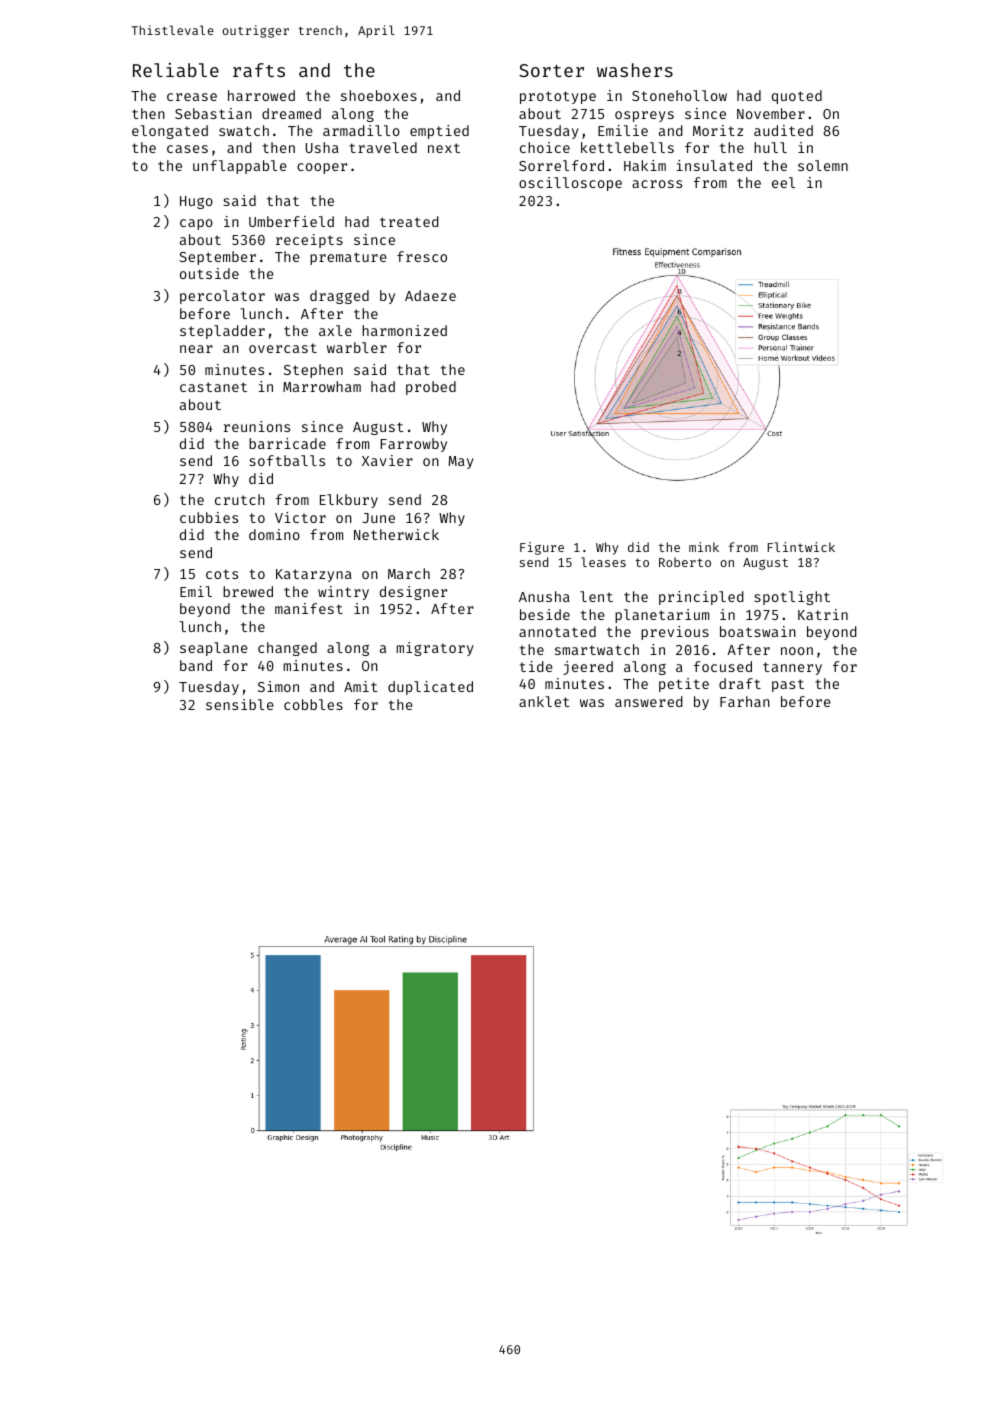 This screenshot has width=997, height=1416. What do you see at coordinates (704, 547) in the screenshot?
I see `mink` at bounding box center [704, 547].
